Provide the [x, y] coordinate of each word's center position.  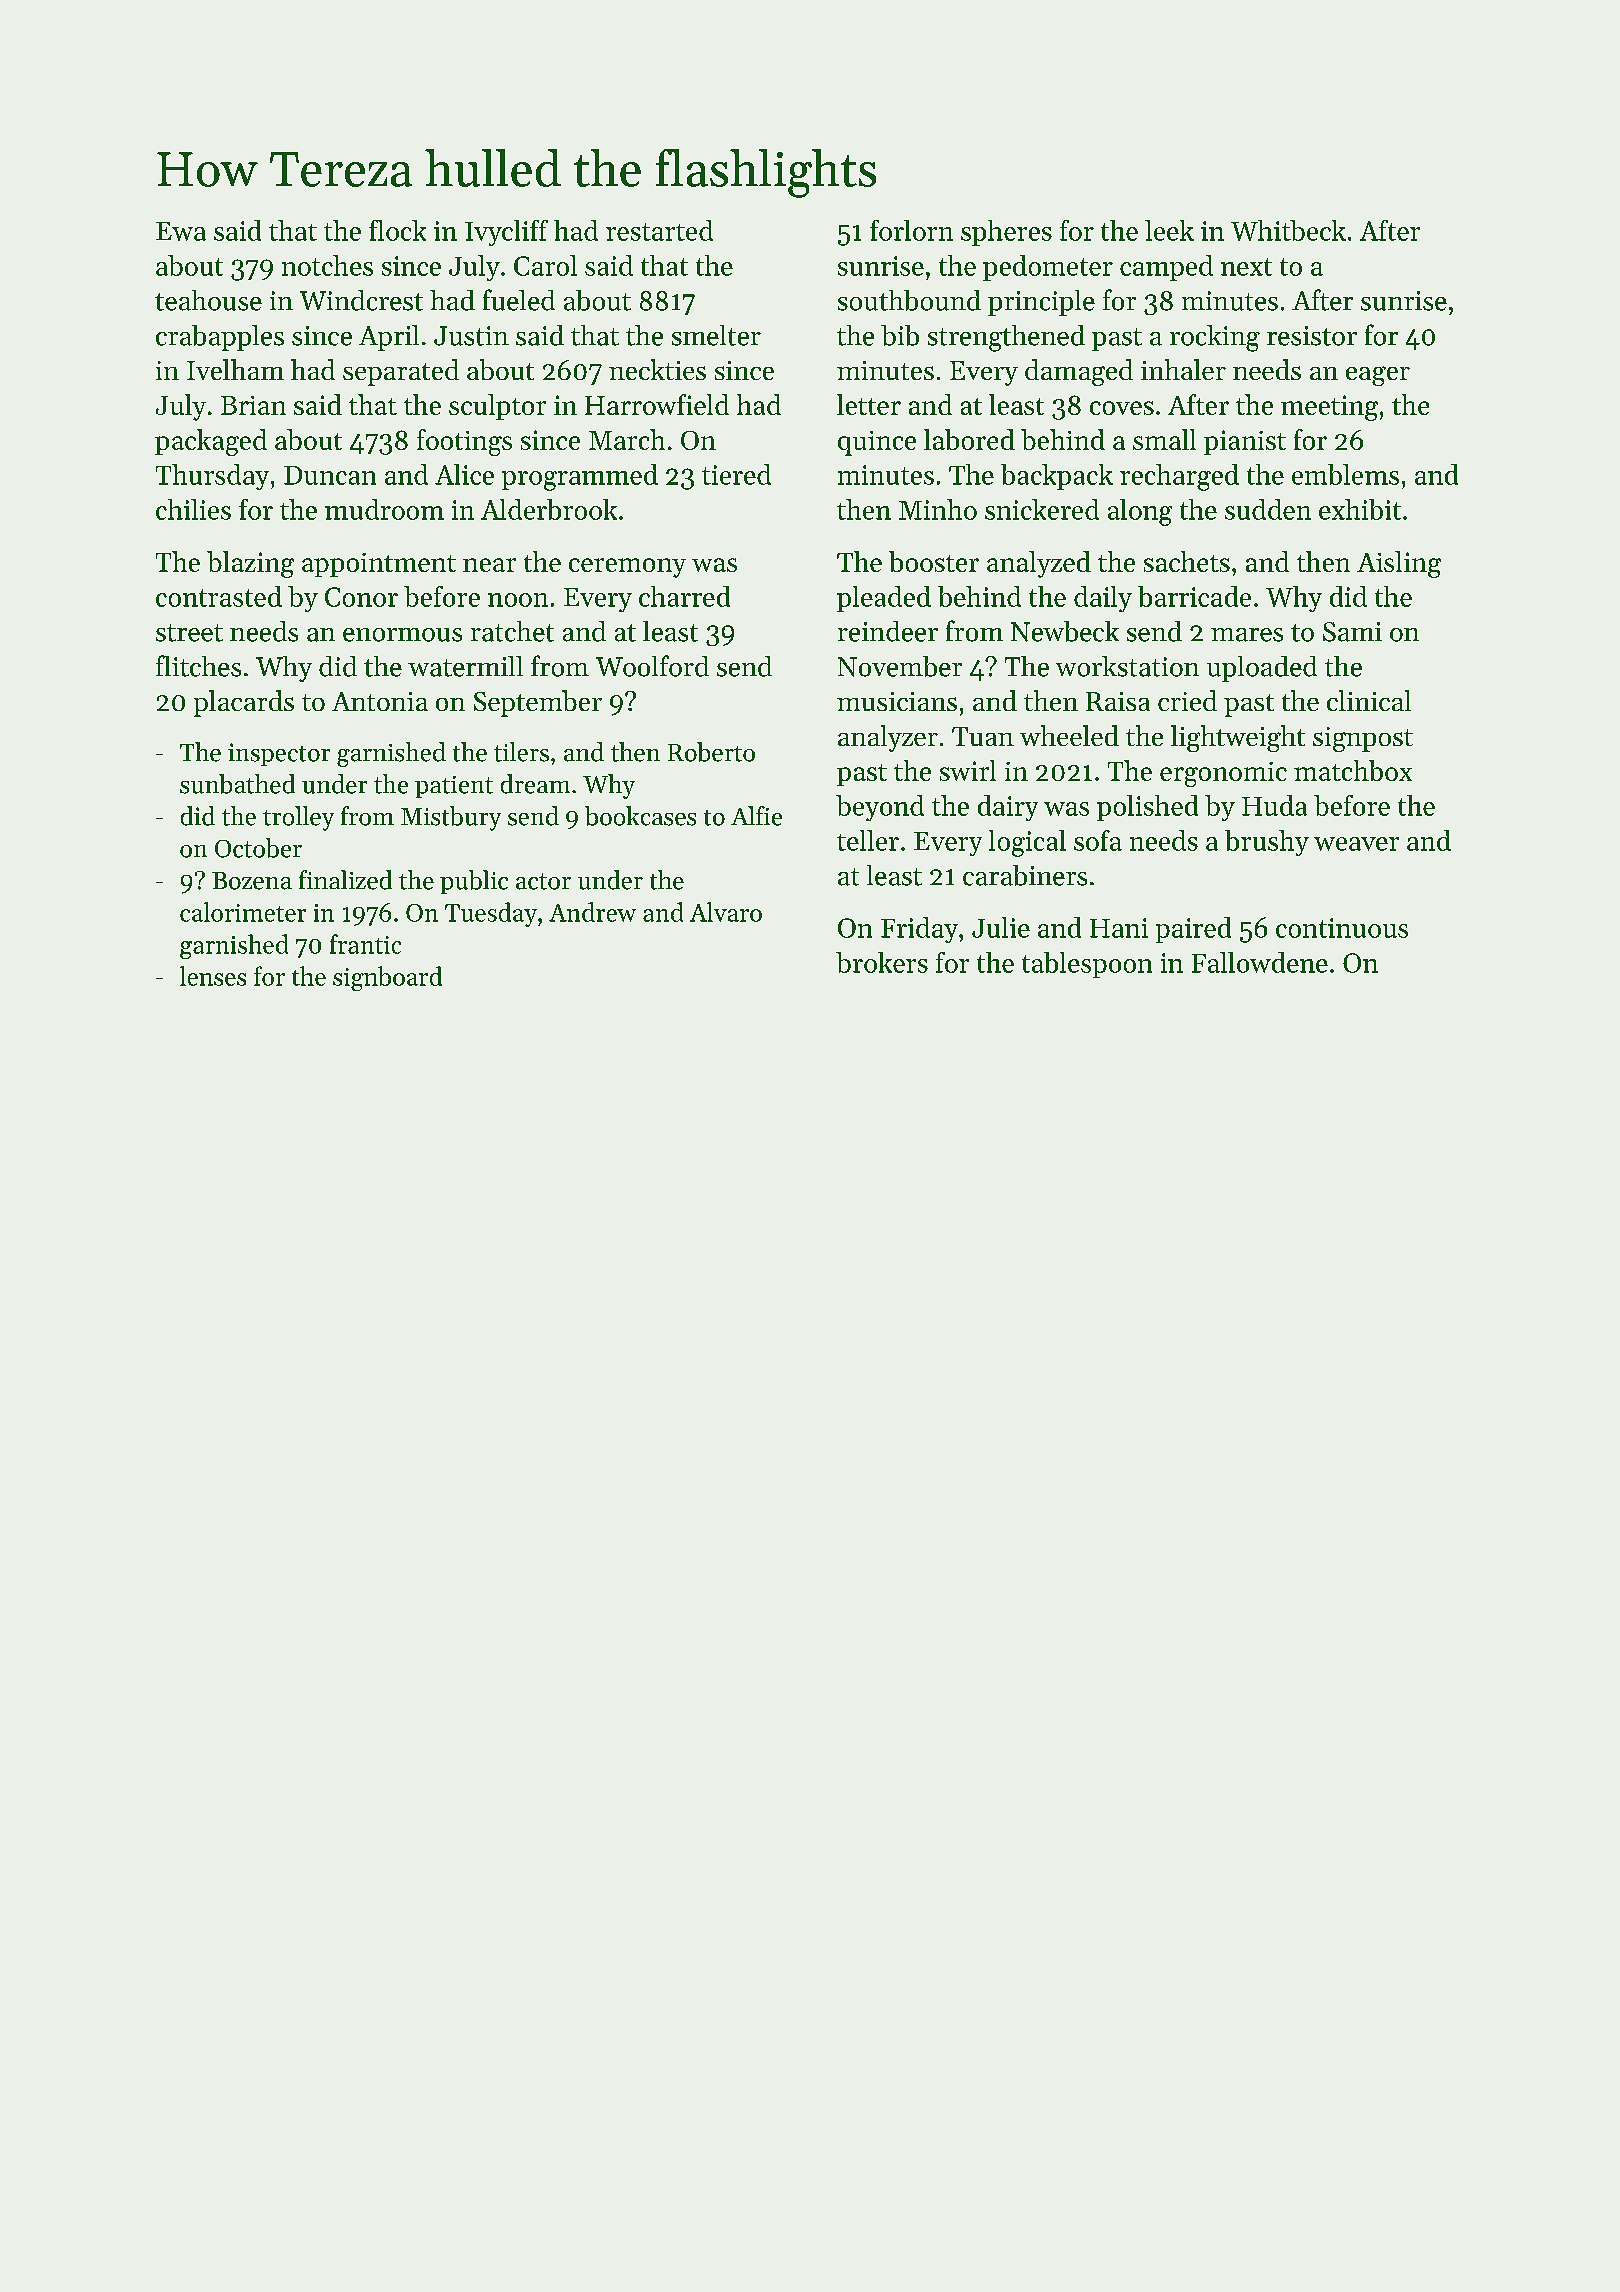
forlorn [911, 230]
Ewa [181, 231]
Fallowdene [1260, 962]
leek [1169, 230]
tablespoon [1087, 965]
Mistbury [451, 818]
